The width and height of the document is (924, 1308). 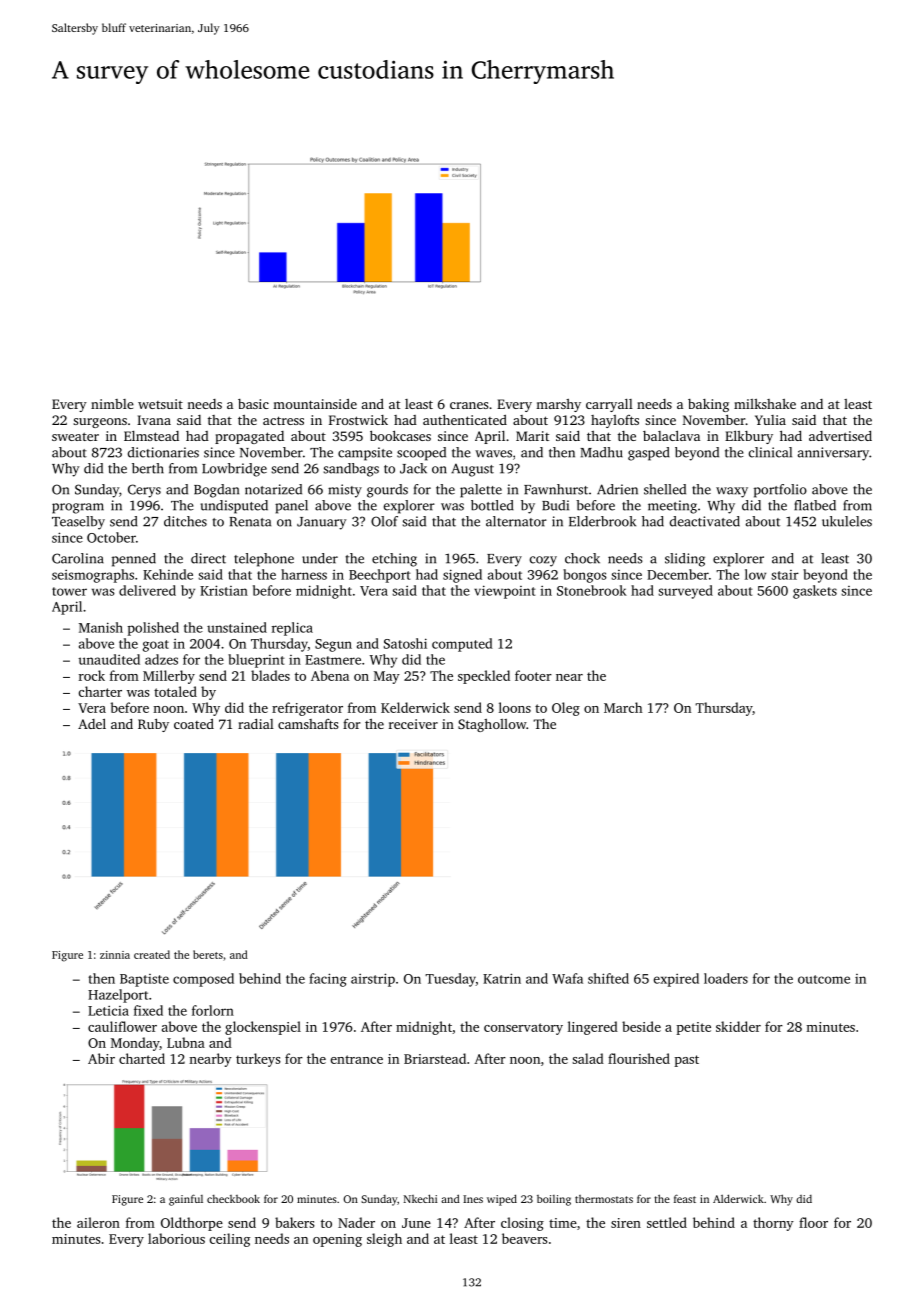 What do you see at coordinates (237, 627) in the document?
I see `unstained` at bounding box center [237, 627].
